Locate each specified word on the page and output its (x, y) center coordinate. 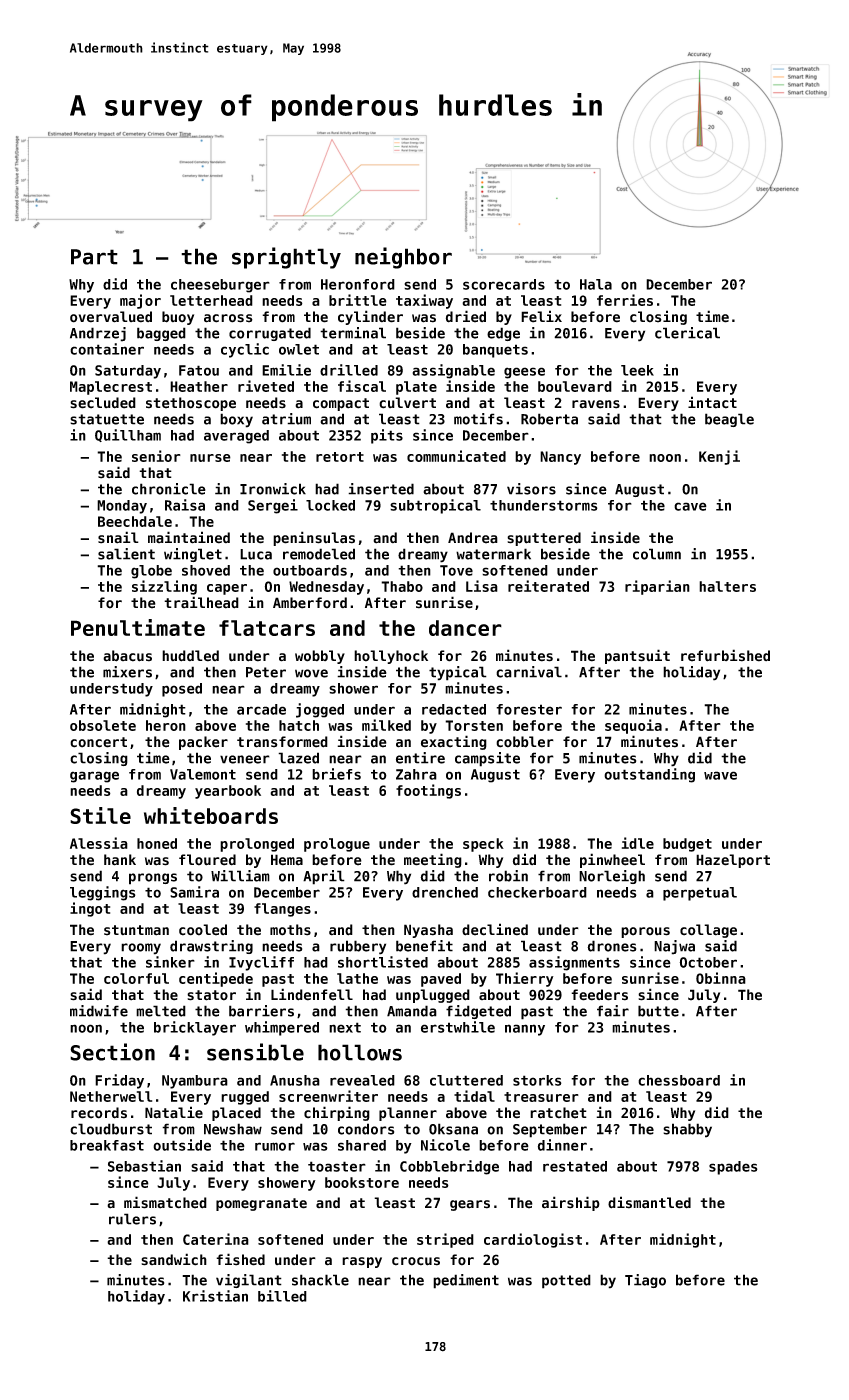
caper (227, 589)
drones (611, 946)
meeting (433, 860)
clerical (687, 333)
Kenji (719, 457)
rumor (275, 1146)
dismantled (649, 1202)
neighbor (403, 258)
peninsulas (314, 538)
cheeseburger (220, 286)
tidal (474, 1096)
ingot (90, 909)
